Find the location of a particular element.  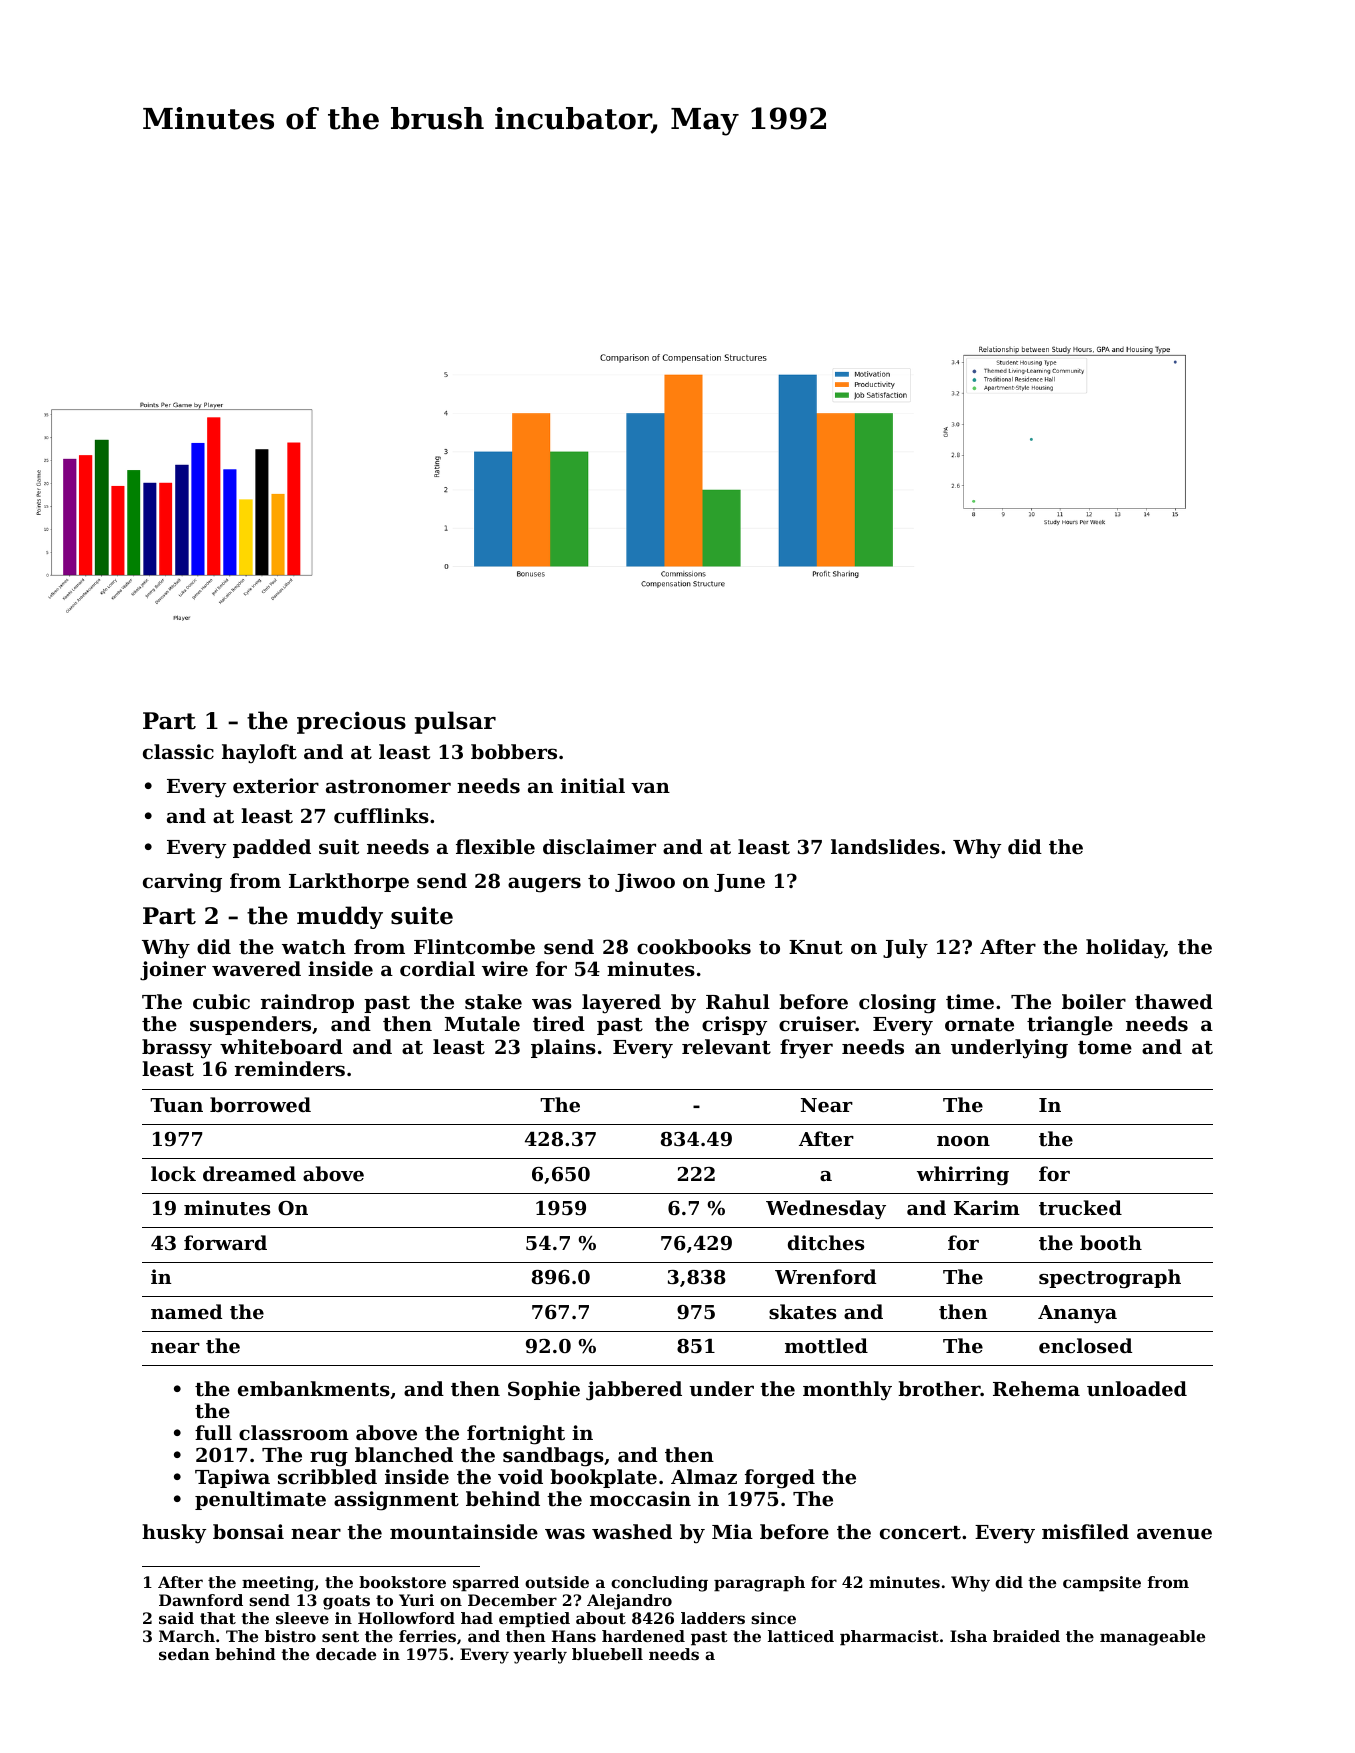

ditches is located at coordinates (826, 1243).
